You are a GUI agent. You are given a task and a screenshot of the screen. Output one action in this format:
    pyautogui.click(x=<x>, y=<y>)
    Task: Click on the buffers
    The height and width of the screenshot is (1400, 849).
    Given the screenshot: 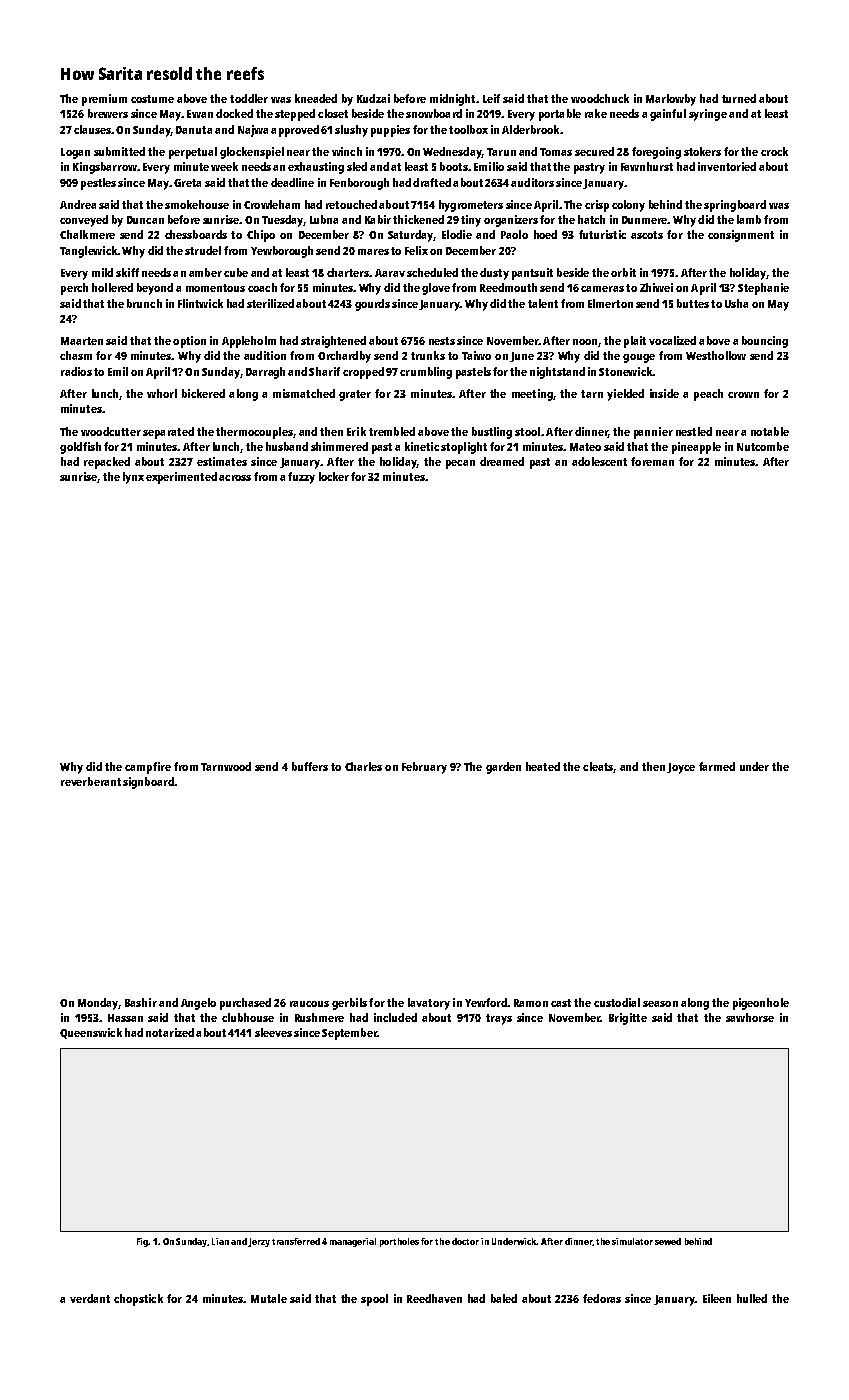 What is the action you would take?
    pyautogui.click(x=310, y=766)
